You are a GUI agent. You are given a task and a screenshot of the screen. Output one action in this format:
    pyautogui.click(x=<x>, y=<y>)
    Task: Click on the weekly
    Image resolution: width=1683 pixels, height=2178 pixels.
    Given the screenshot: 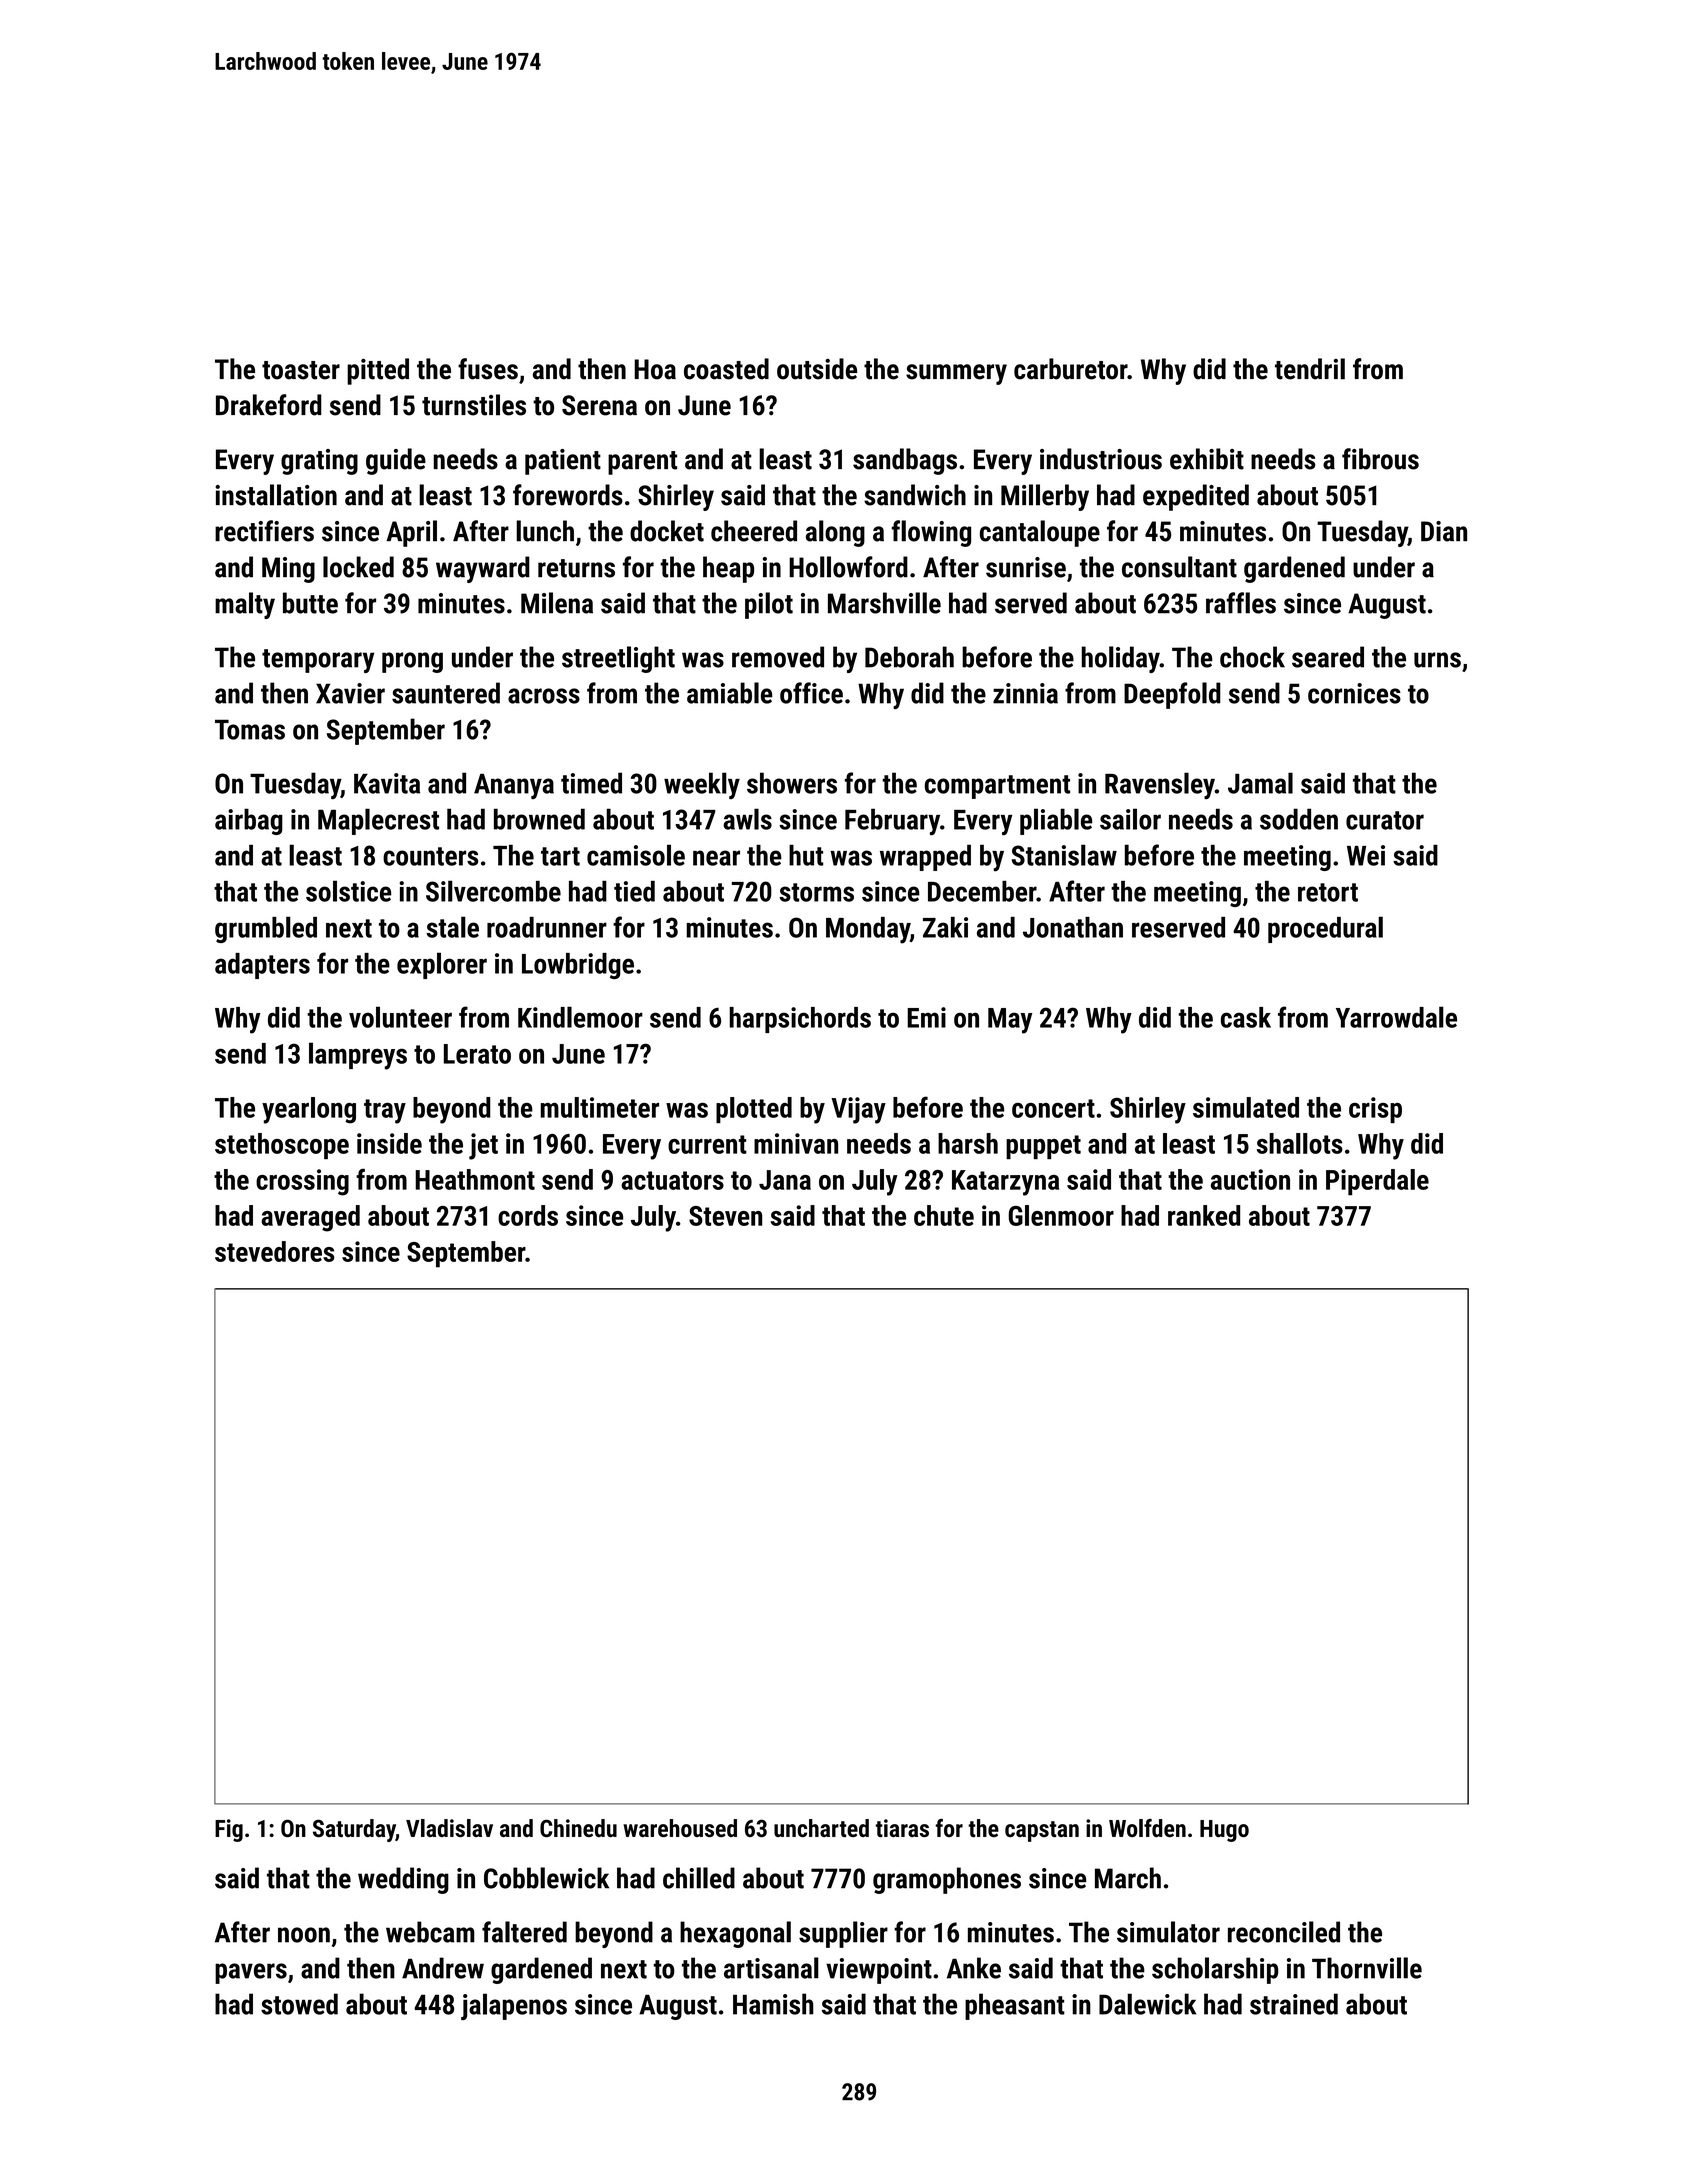 What is the action you would take?
    pyautogui.click(x=702, y=785)
